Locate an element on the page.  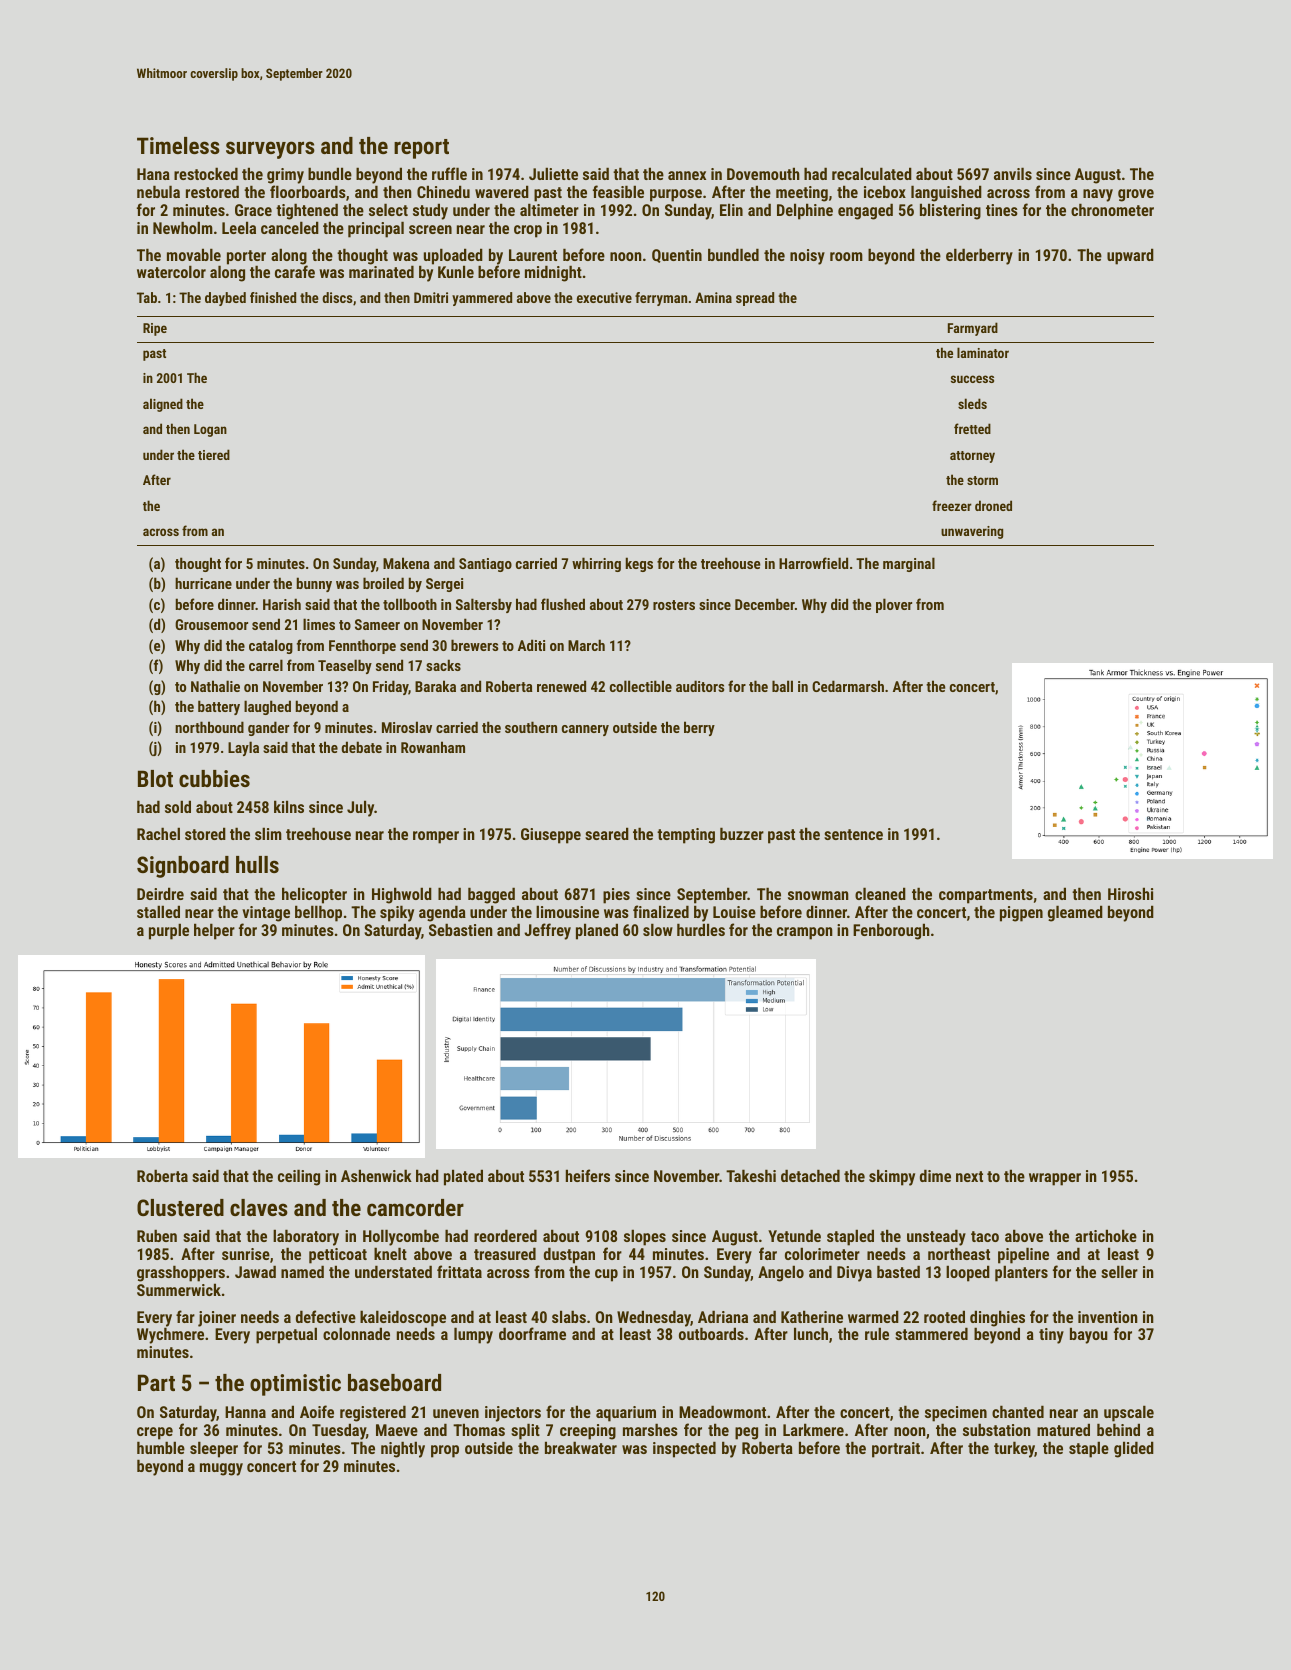
Quentin is located at coordinates (677, 256).
